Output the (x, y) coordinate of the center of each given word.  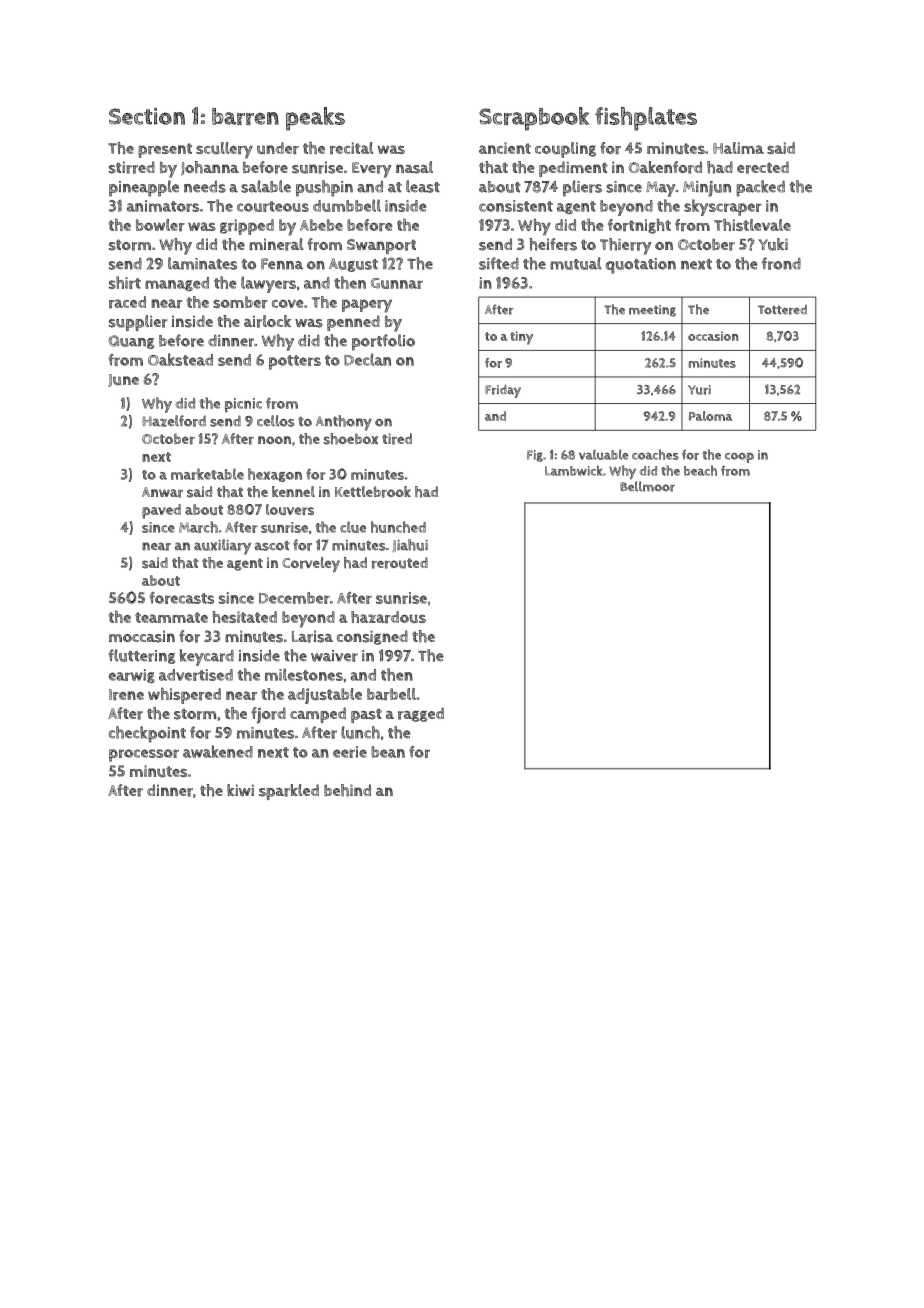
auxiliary (222, 547)
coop (739, 457)
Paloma (710, 416)
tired (397, 439)
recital (351, 148)
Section (147, 116)
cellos (276, 421)
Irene (126, 695)
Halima (738, 148)
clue (353, 527)
